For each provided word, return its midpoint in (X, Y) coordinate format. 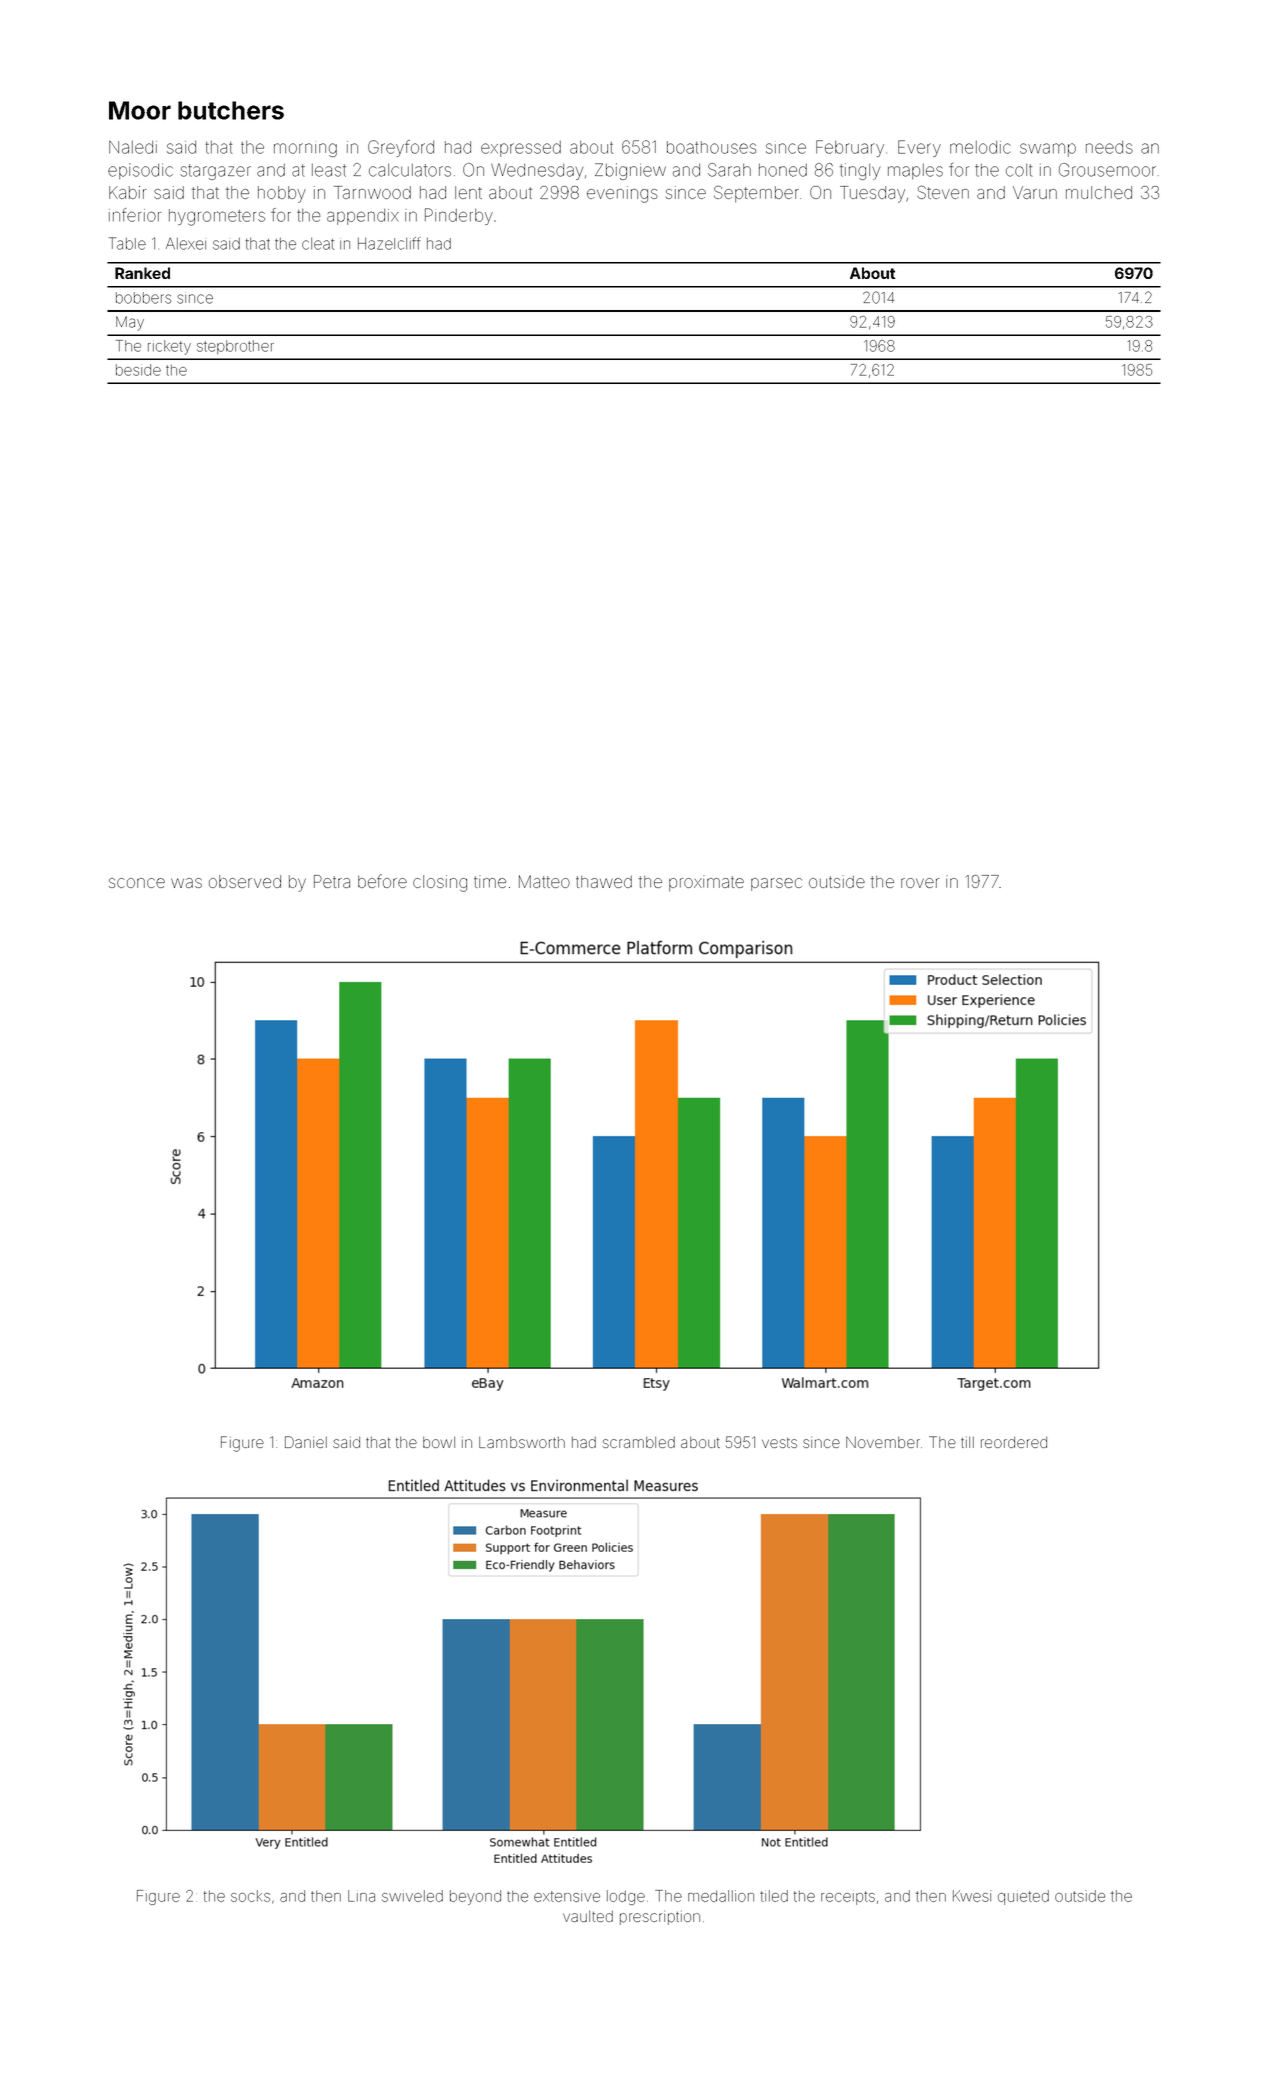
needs (1109, 147)
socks (250, 1896)
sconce (137, 883)
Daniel (306, 1442)
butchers (231, 110)
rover (920, 883)
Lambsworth (522, 1442)
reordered (1014, 1442)
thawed (604, 882)
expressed (521, 149)
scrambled (638, 1442)
